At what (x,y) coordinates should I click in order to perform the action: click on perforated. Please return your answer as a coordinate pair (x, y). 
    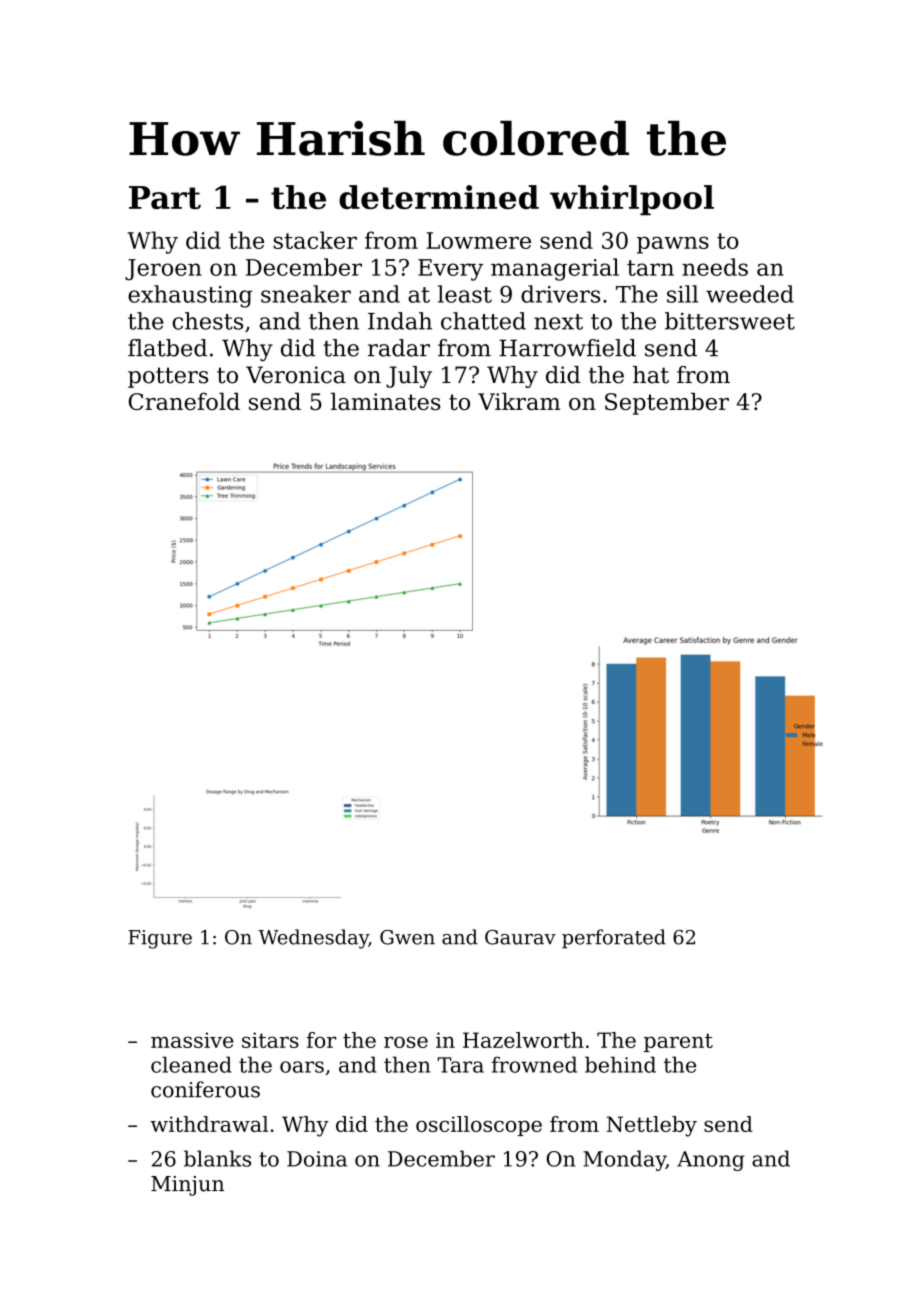
    Looking at the image, I should click on (614, 939).
